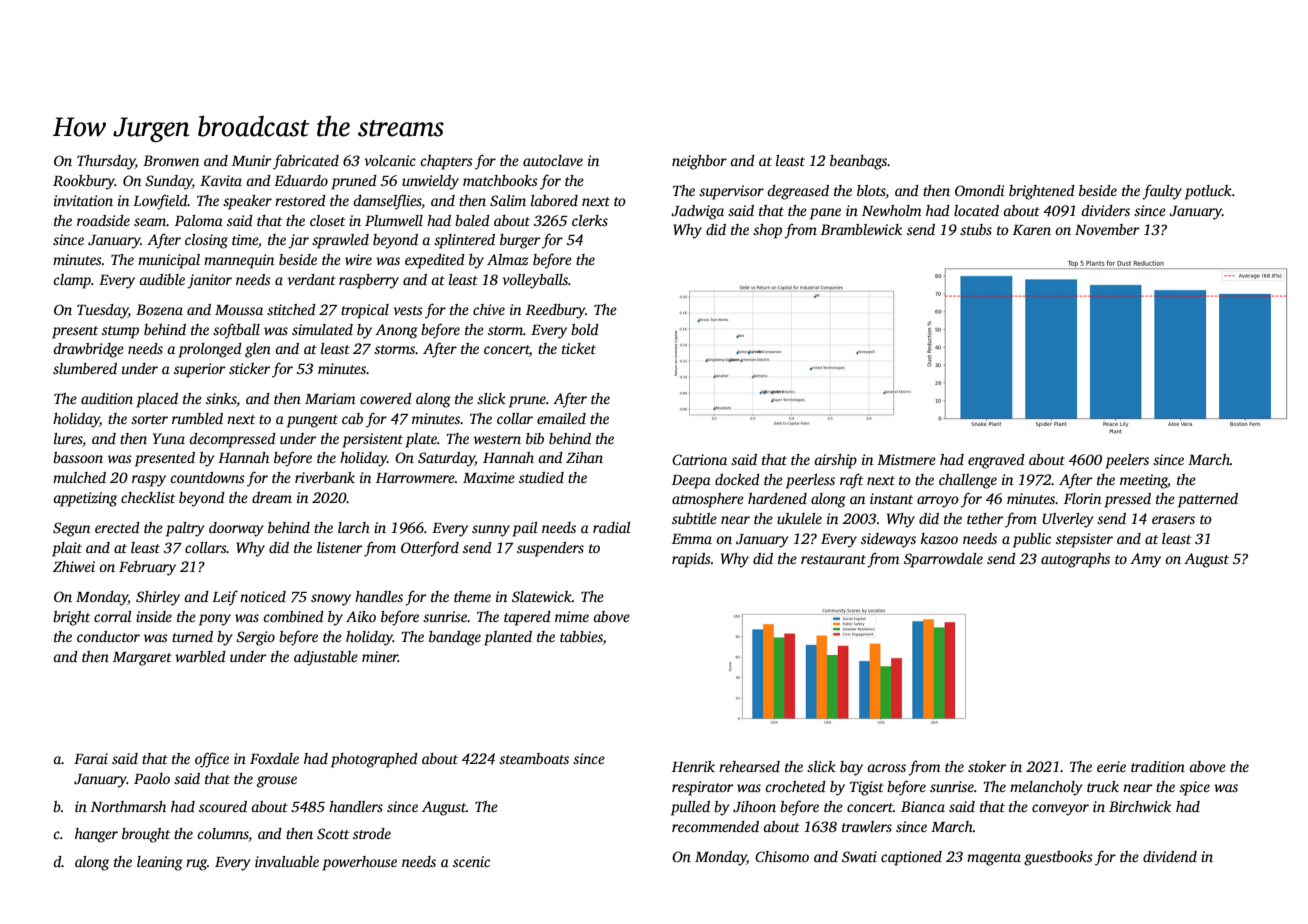 The image size is (1308, 924). Describe the element at coordinates (1145, 560) in the page. I see `Amy` at that location.
